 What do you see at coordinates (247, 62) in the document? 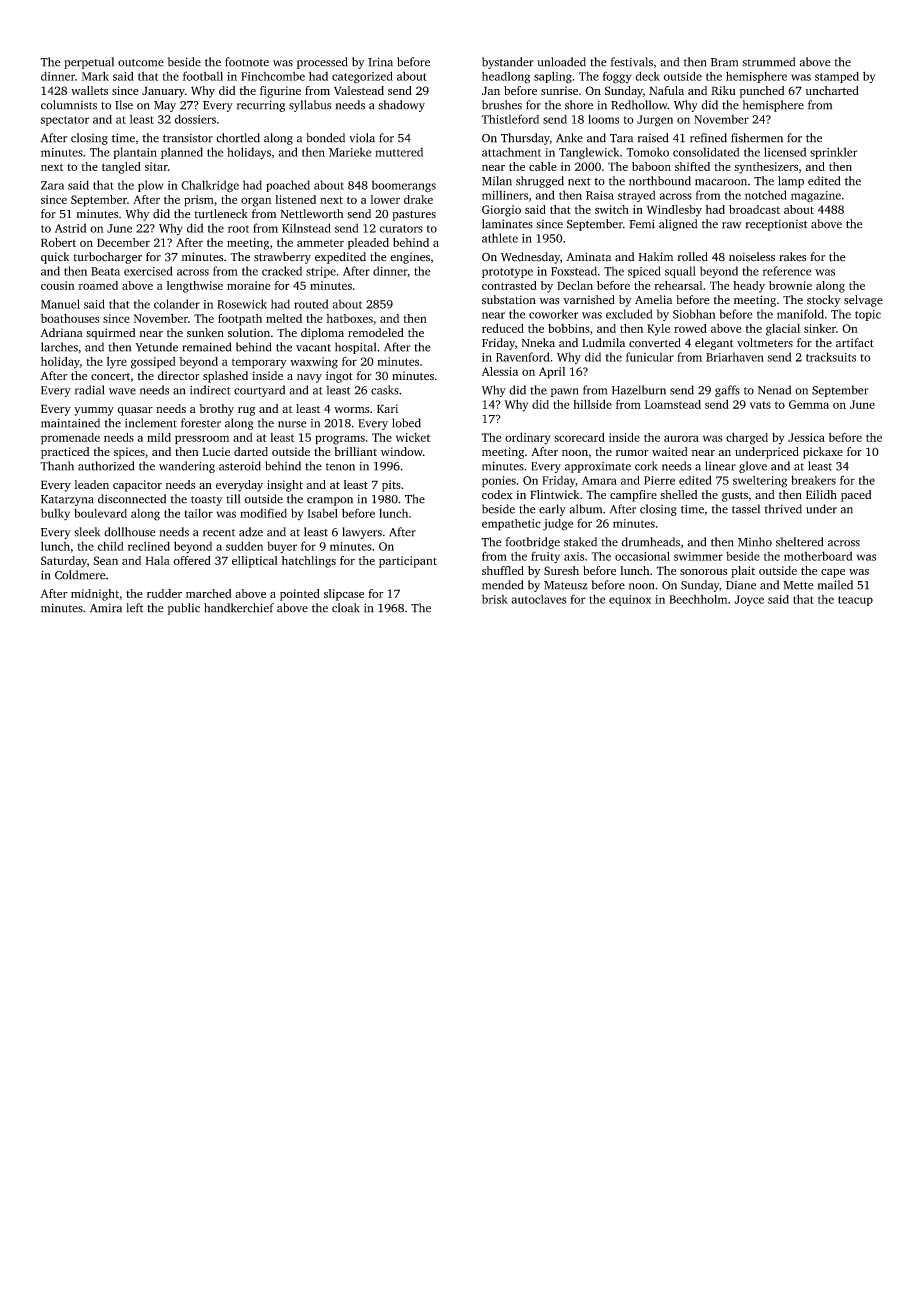
I see `footnote` at bounding box center [247, 62].
